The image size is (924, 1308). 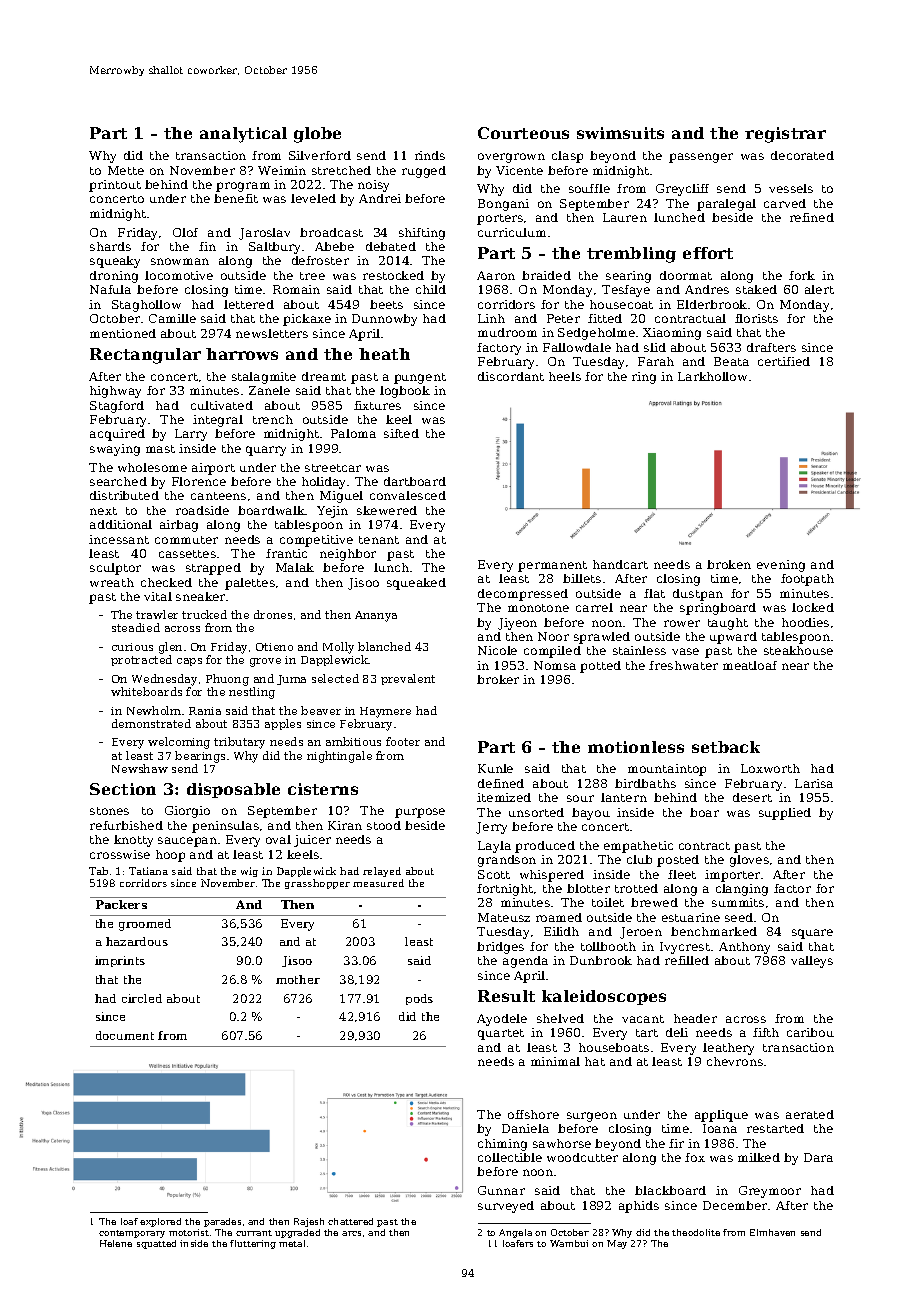 I want to click on woodcutter, so click(x=582, y=1157).
